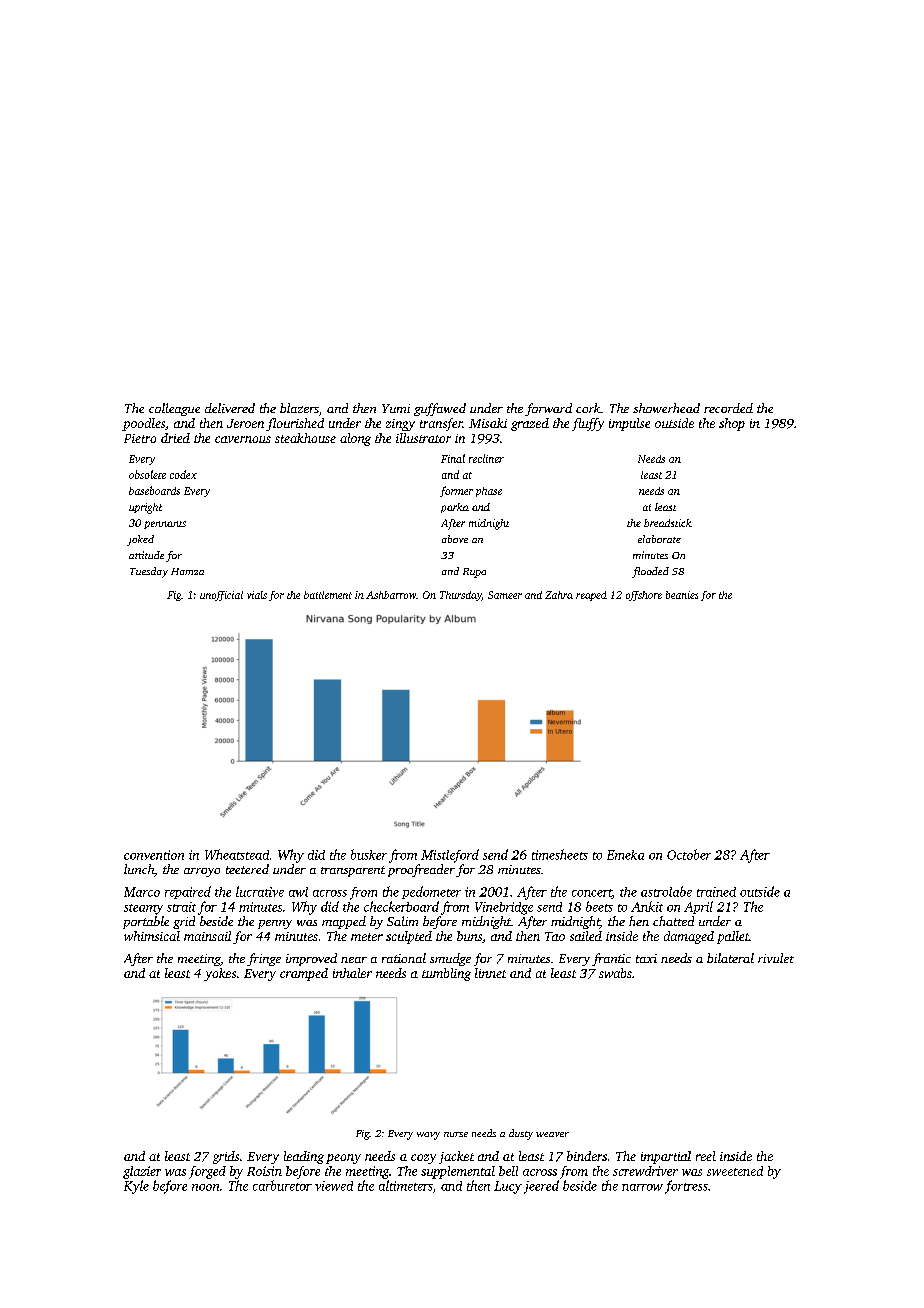  What do you see at coordinates (521, 1134) in the screenshot?
I see `dusty` at bounding box center [521, 1134].
